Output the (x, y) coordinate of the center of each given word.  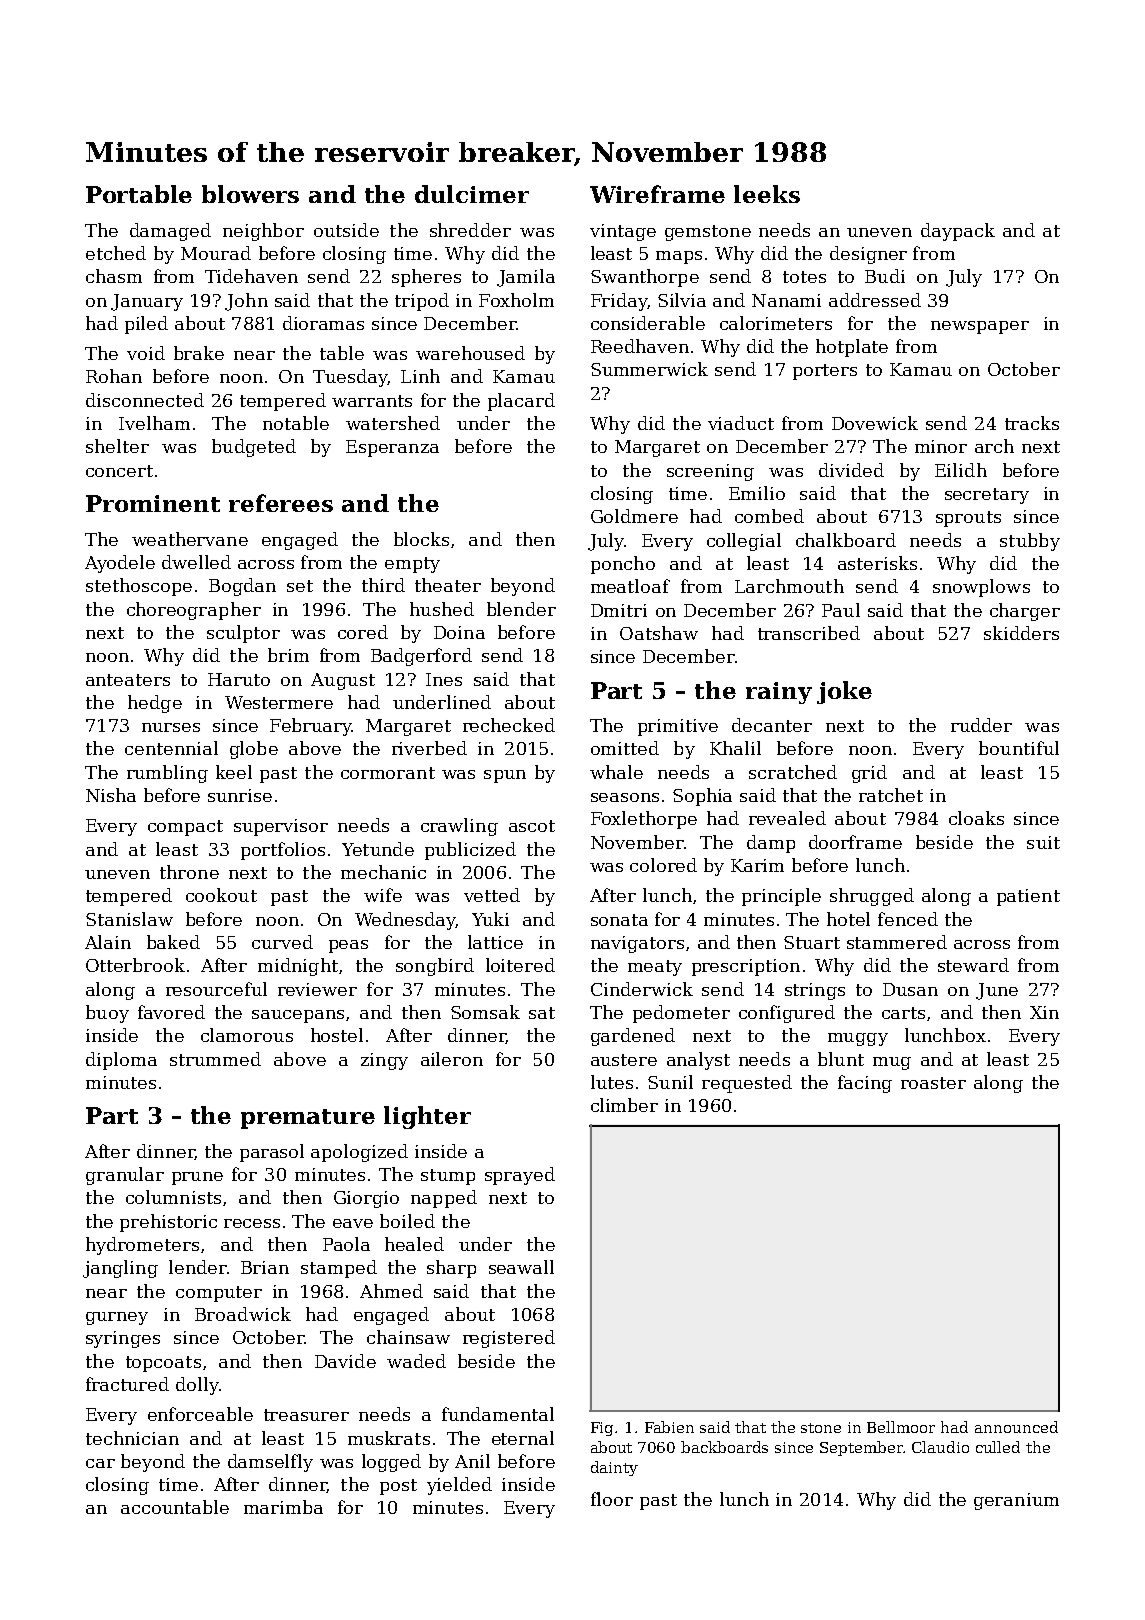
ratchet (891, 795)
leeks (767, 194)
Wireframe (657, 194)
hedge (155, 704)
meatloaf (630, 586)
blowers (250, 194)
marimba (283, 1507)
